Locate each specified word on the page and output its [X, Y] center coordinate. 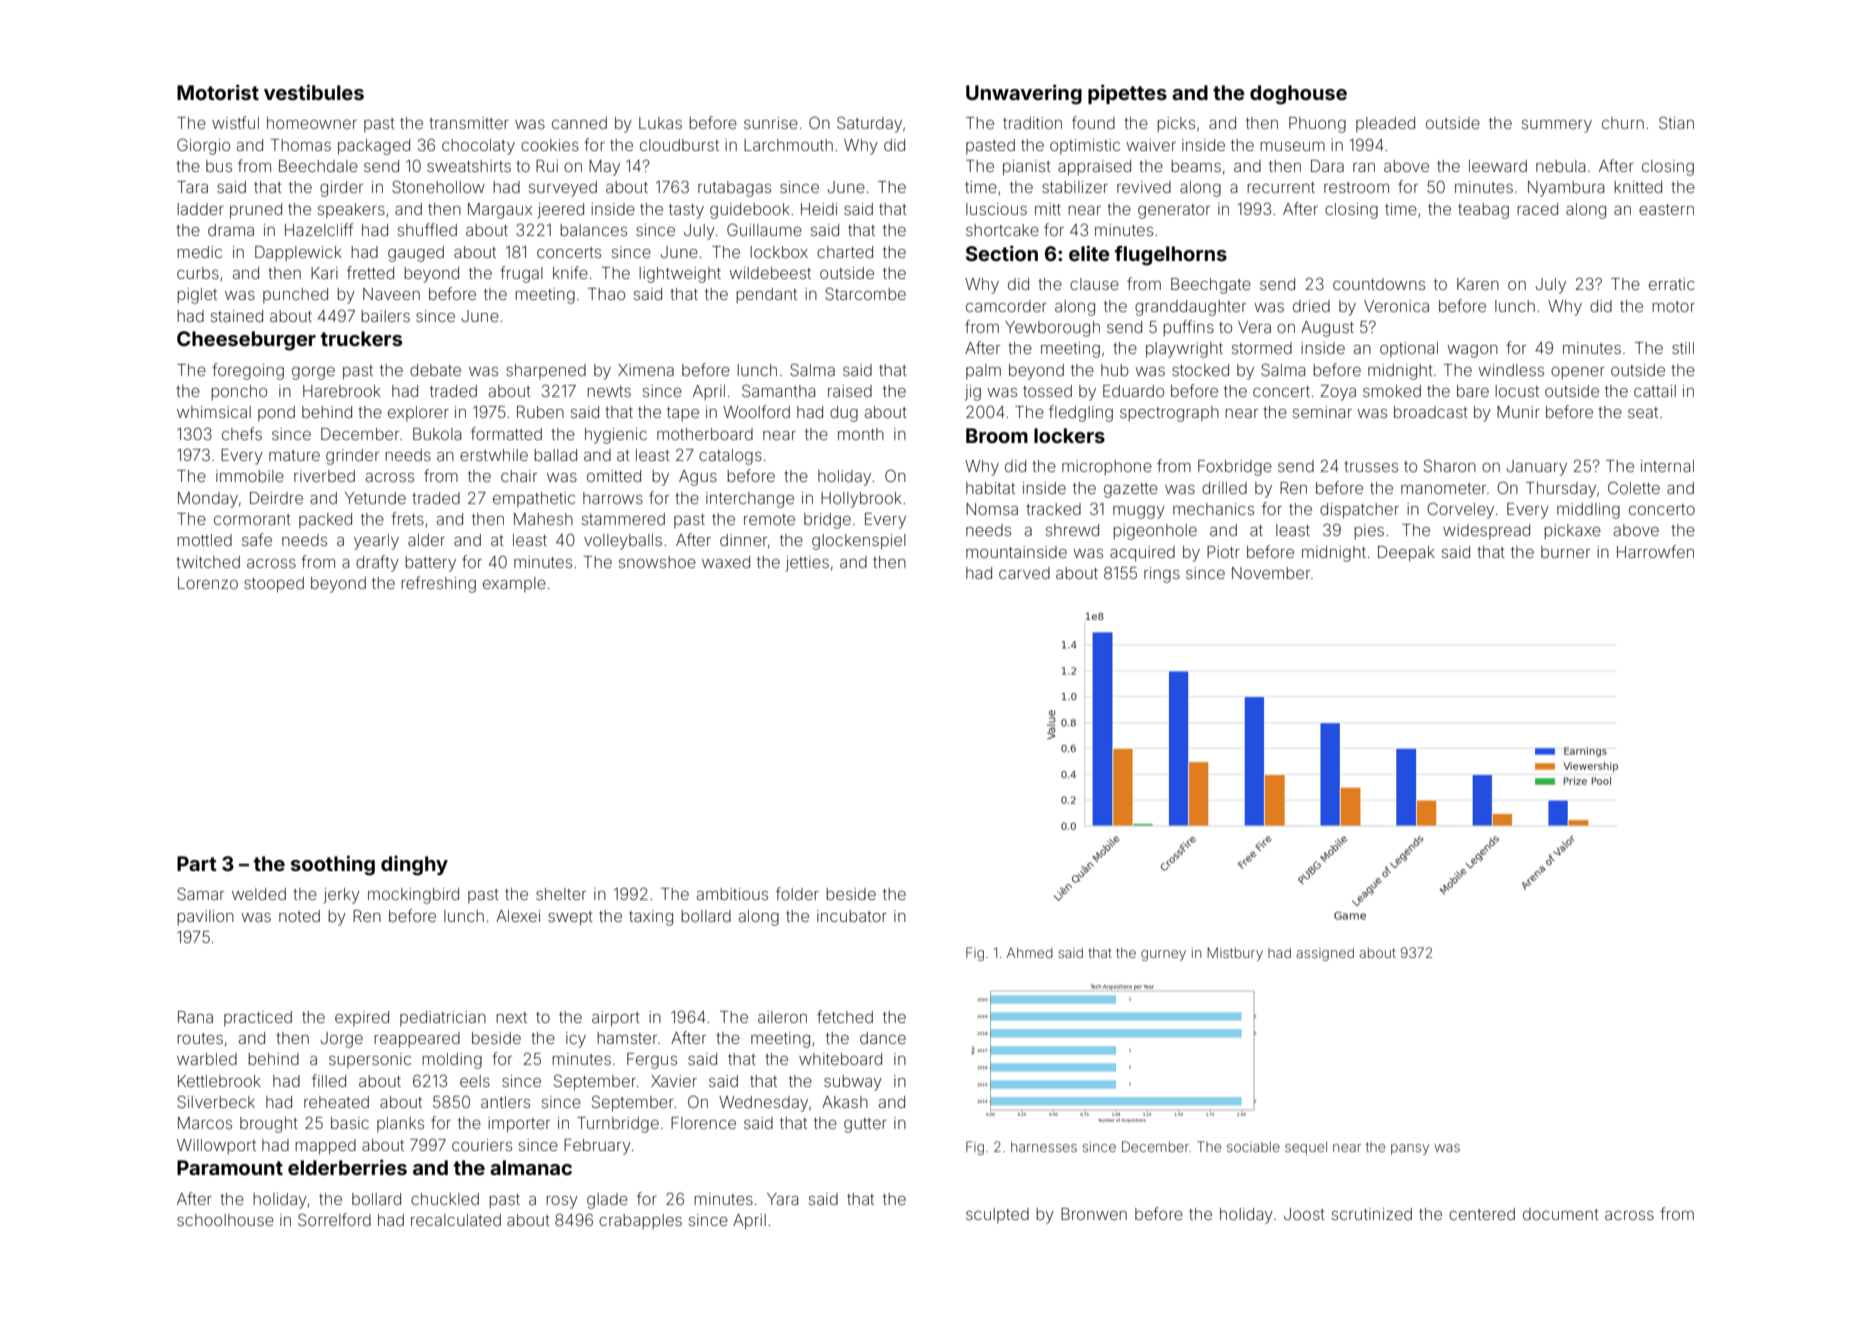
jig [973, 393]
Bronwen [1094, 1214]
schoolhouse [225, 1220]
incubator [852, 916]
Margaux [500, 211]
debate [435, 370]
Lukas [660, 123]
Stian [1676, 122]
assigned [1325, 954]
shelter [561, 894]
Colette [1634, 487]
